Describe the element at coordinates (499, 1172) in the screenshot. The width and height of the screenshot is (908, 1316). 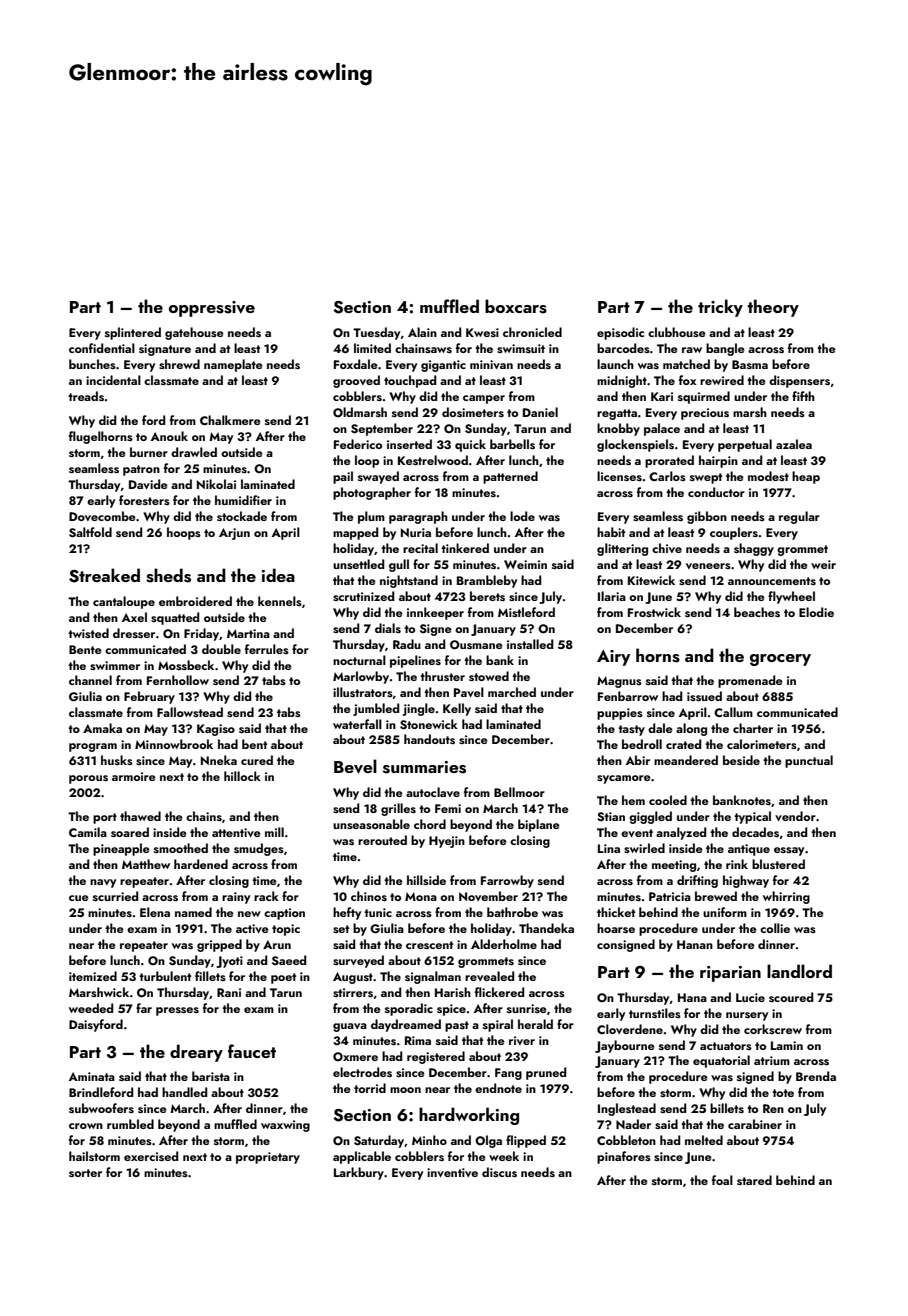
I see `discus` at that location.
